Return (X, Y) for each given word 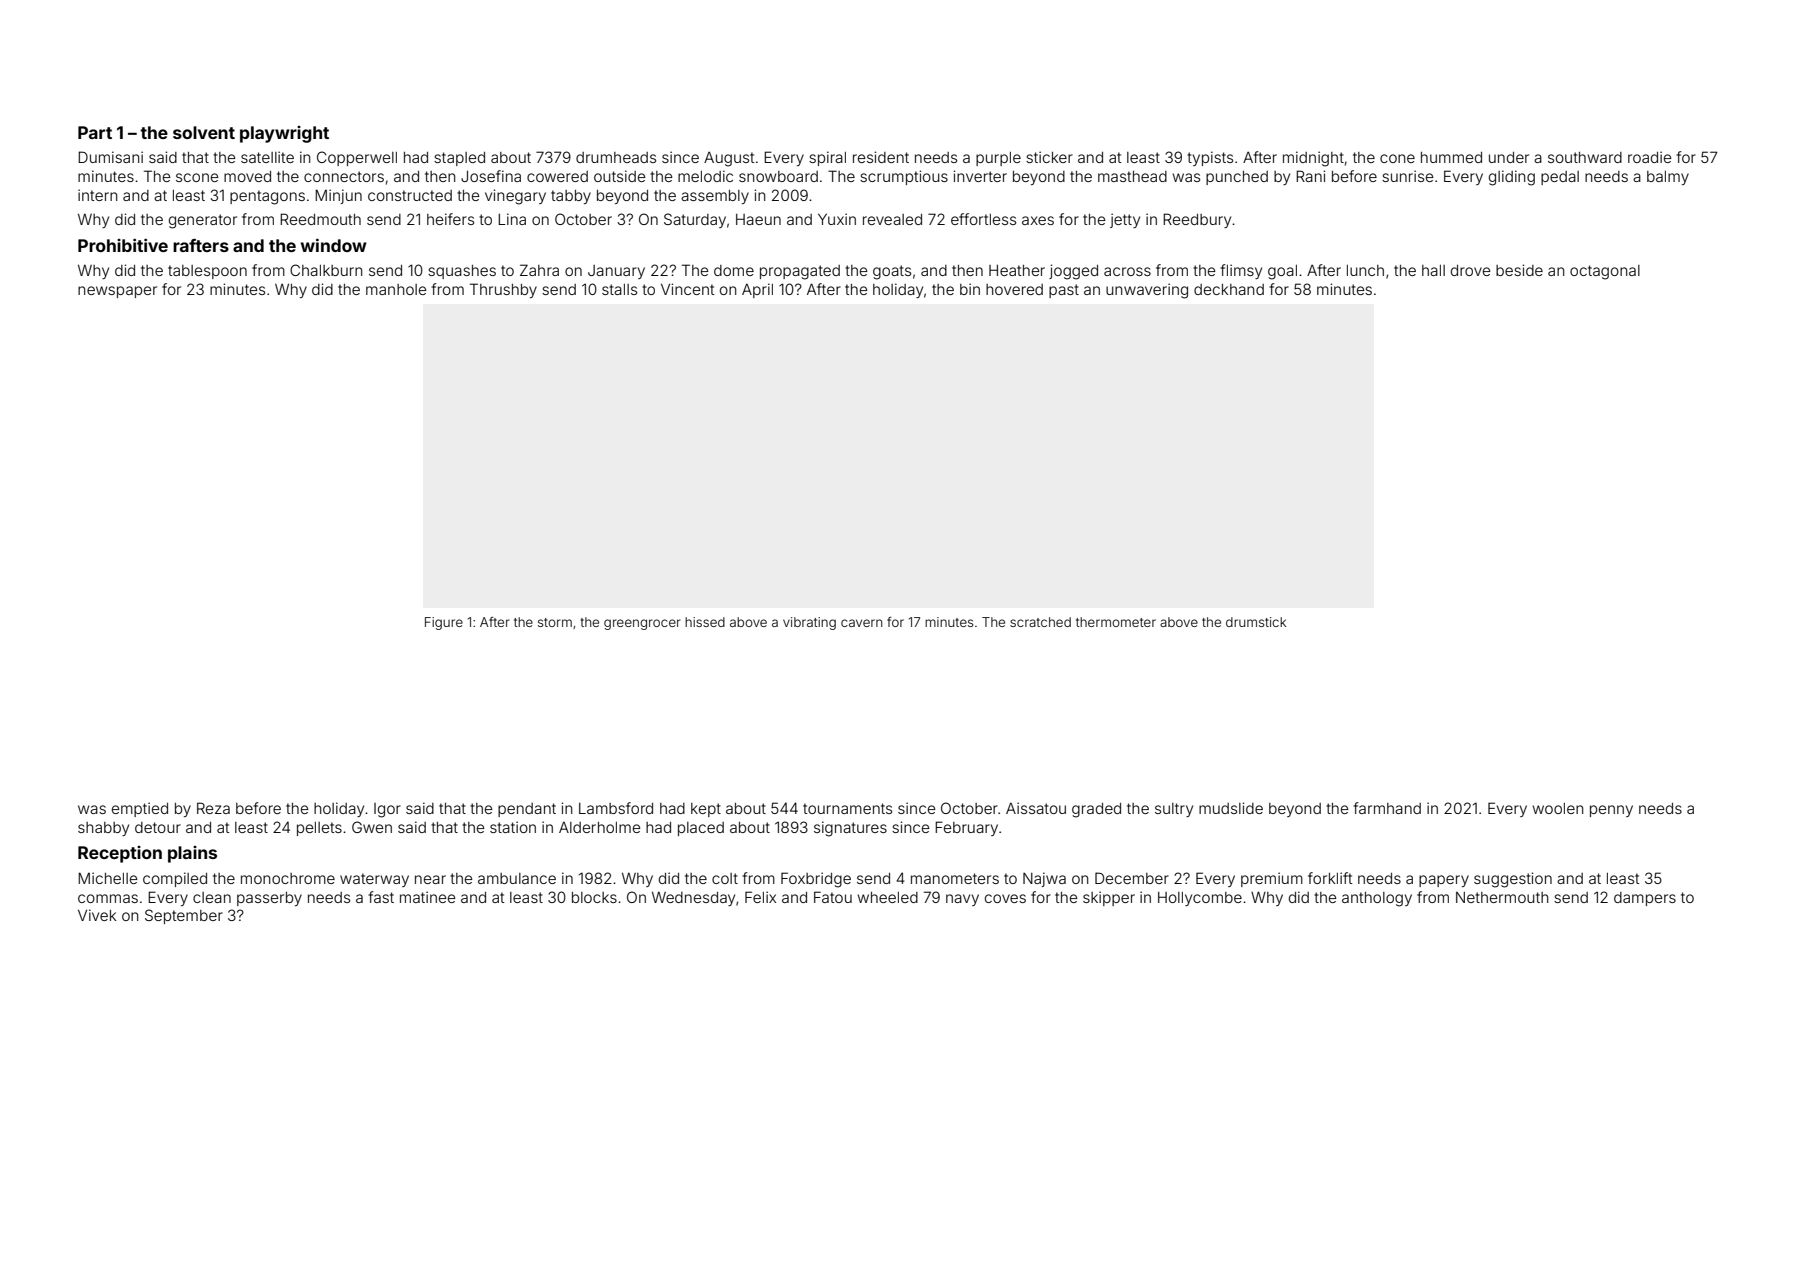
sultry (1174, 810)
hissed (705, 622)
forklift (1330, 878)
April (757, 290)
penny (1611, 811)
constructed (410, 195)
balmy (1668, 178)
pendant (527, 810)
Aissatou (1036, 808)
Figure (444, 623)
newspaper (117, 292)
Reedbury (1197, 220)
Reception (120, 854)
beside (1519, 270)
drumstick (1256, 622)
